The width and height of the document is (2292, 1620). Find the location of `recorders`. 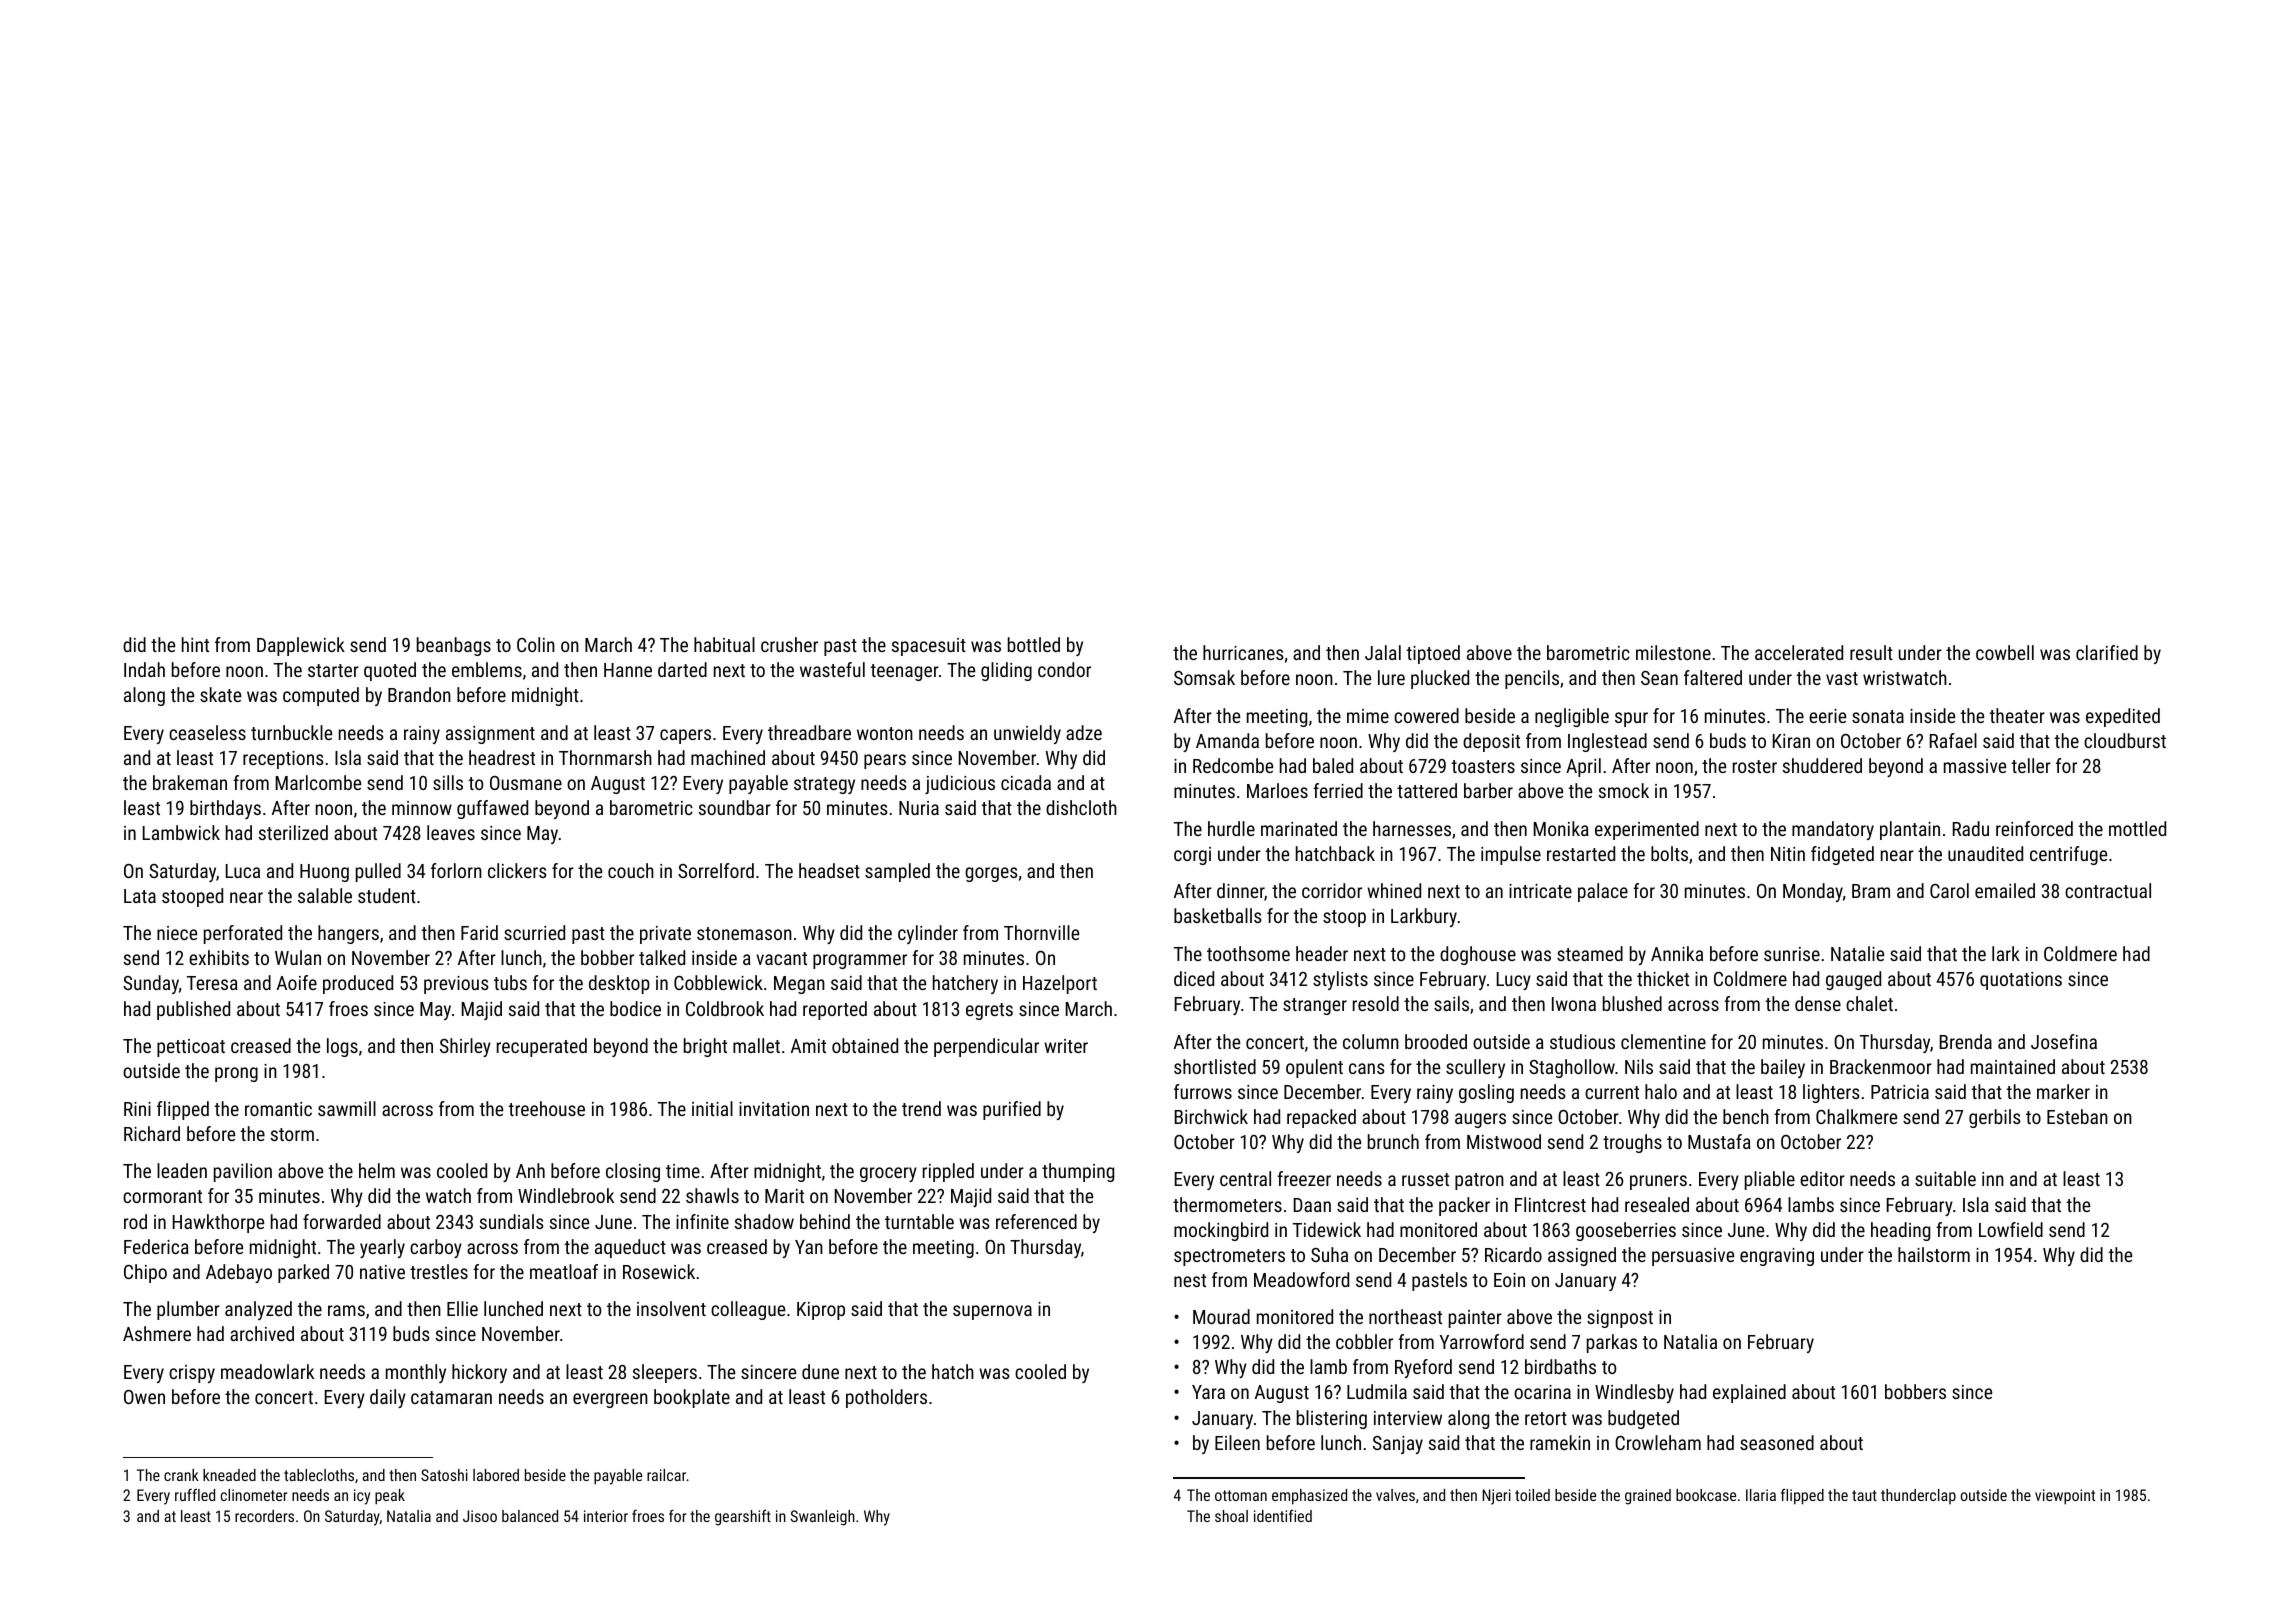

recorders is located at coordinates (264, 1516).
